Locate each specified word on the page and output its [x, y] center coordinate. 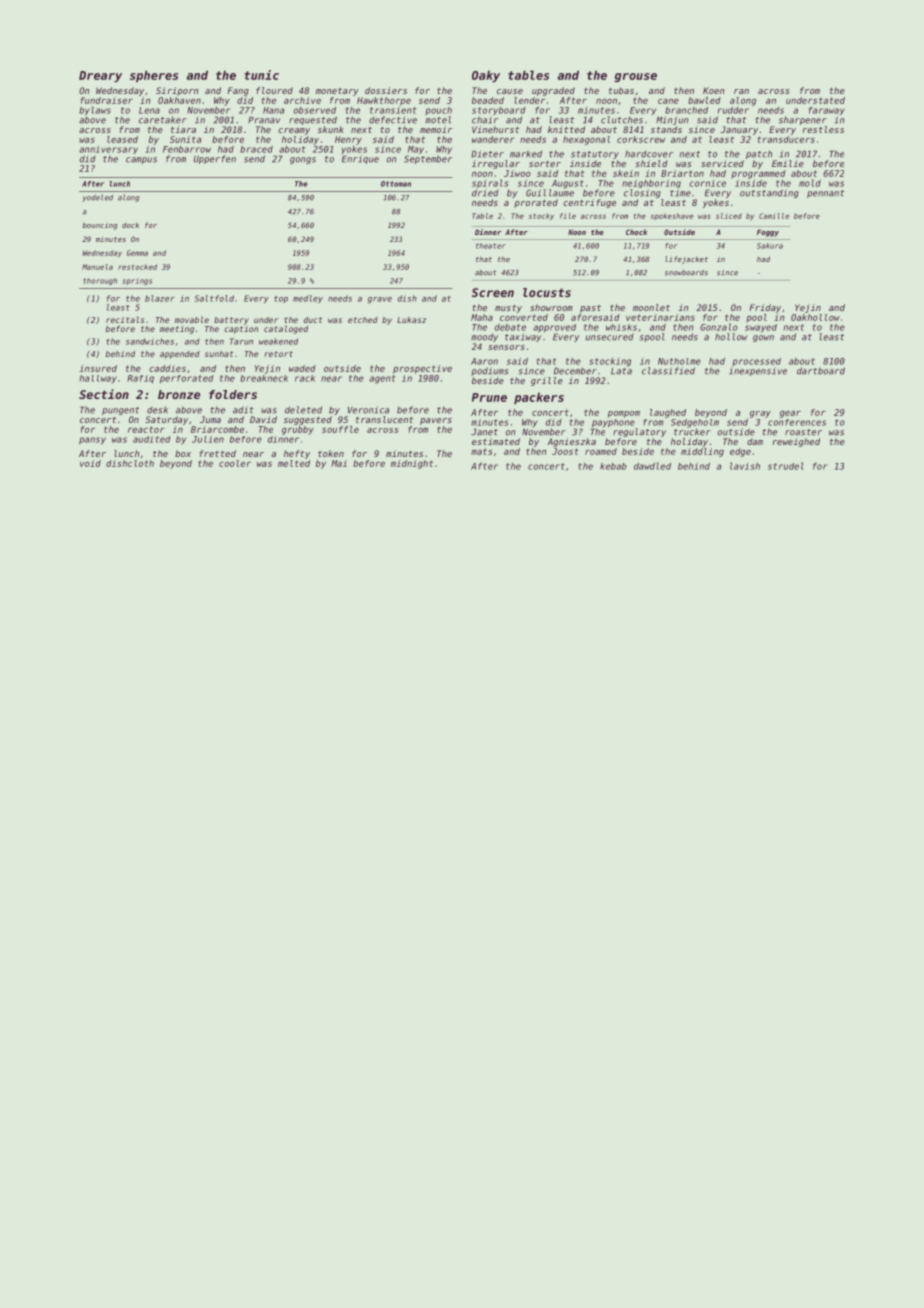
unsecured [609, 337]
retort [278, 354]
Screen [493, 292]
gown [763, 338]
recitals [125, 319]
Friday [765, 308]
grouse [635, 77]
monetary [337, 92]
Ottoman [396, 184]
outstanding [769, 193]
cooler [235, 463]
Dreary [100, 76]
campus [141, 160]
